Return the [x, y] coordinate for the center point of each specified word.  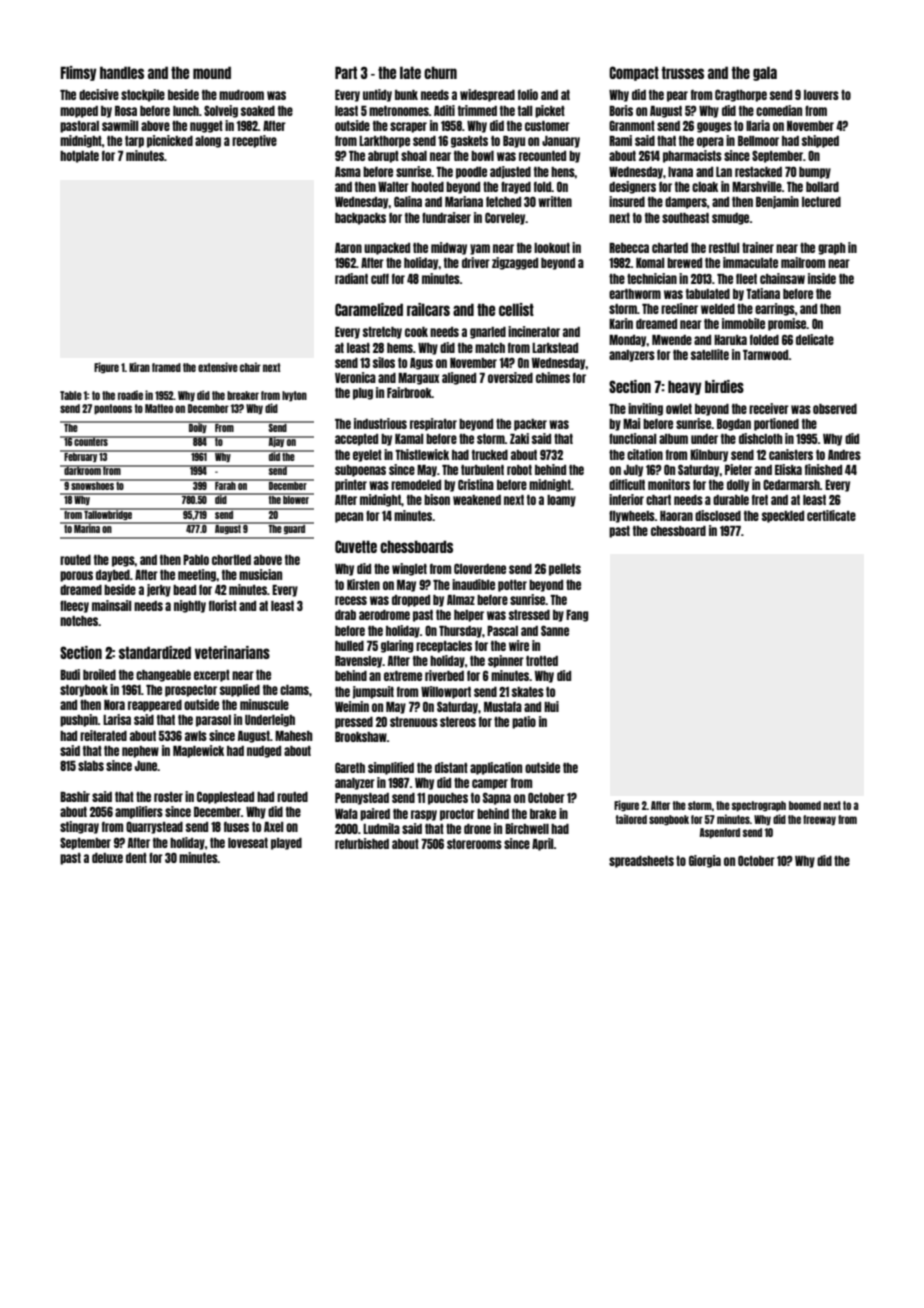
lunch [186, 111]
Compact [634, 73]
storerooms [474, 844]
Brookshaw [361, 737]
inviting [645, 409]
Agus [421, 364]
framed [166, 367]
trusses [683, 72]
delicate [815, 339]
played [286, 844]
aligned [459, 378]
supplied [240, 690]
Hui [551, 706]
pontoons [113, 409]
